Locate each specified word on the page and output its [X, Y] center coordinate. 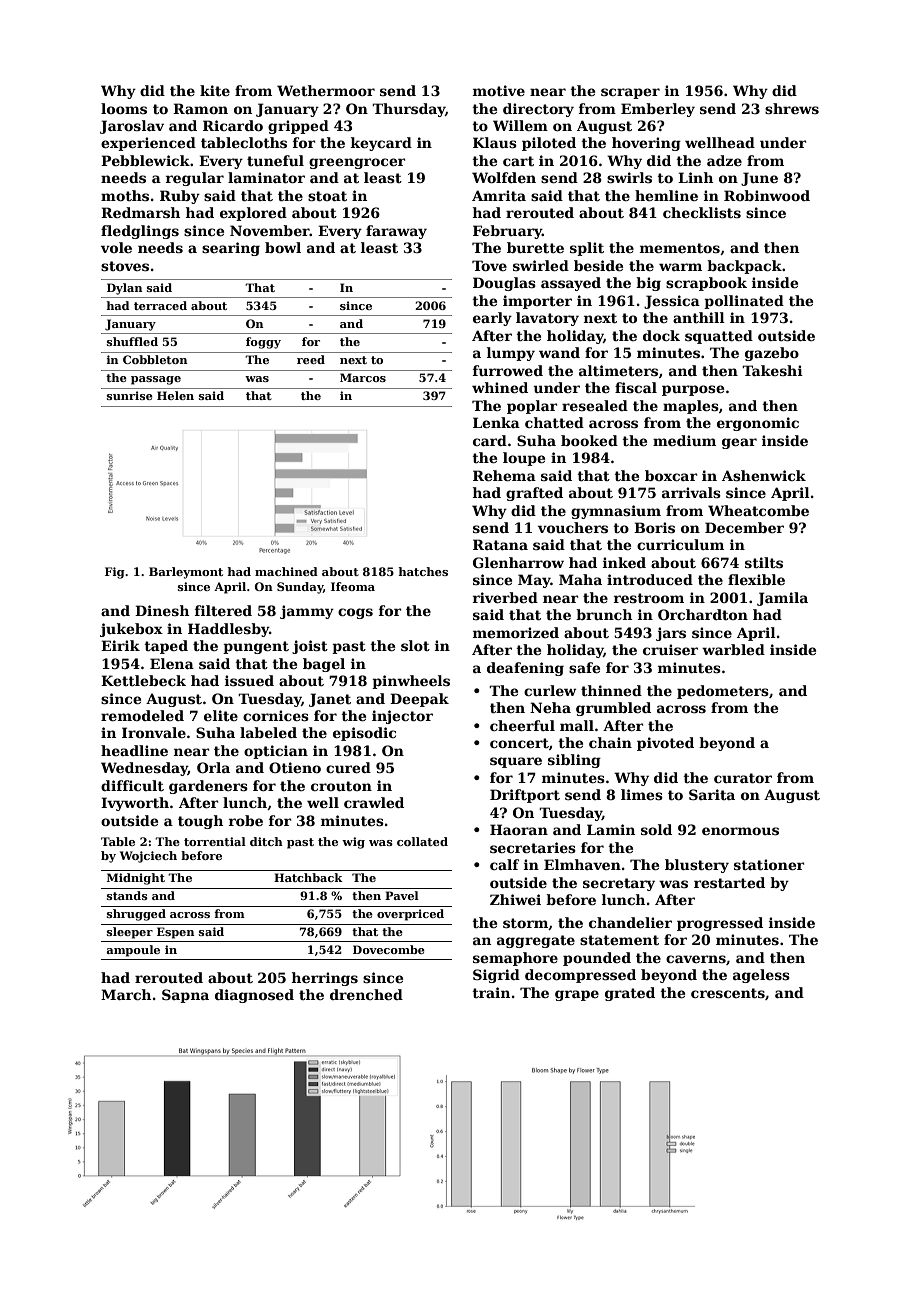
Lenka [496, 422]
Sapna [185, 996]
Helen [175, 395]
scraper [630, 93]
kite [215, 90]
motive [499, 90]
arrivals [691, 492]
